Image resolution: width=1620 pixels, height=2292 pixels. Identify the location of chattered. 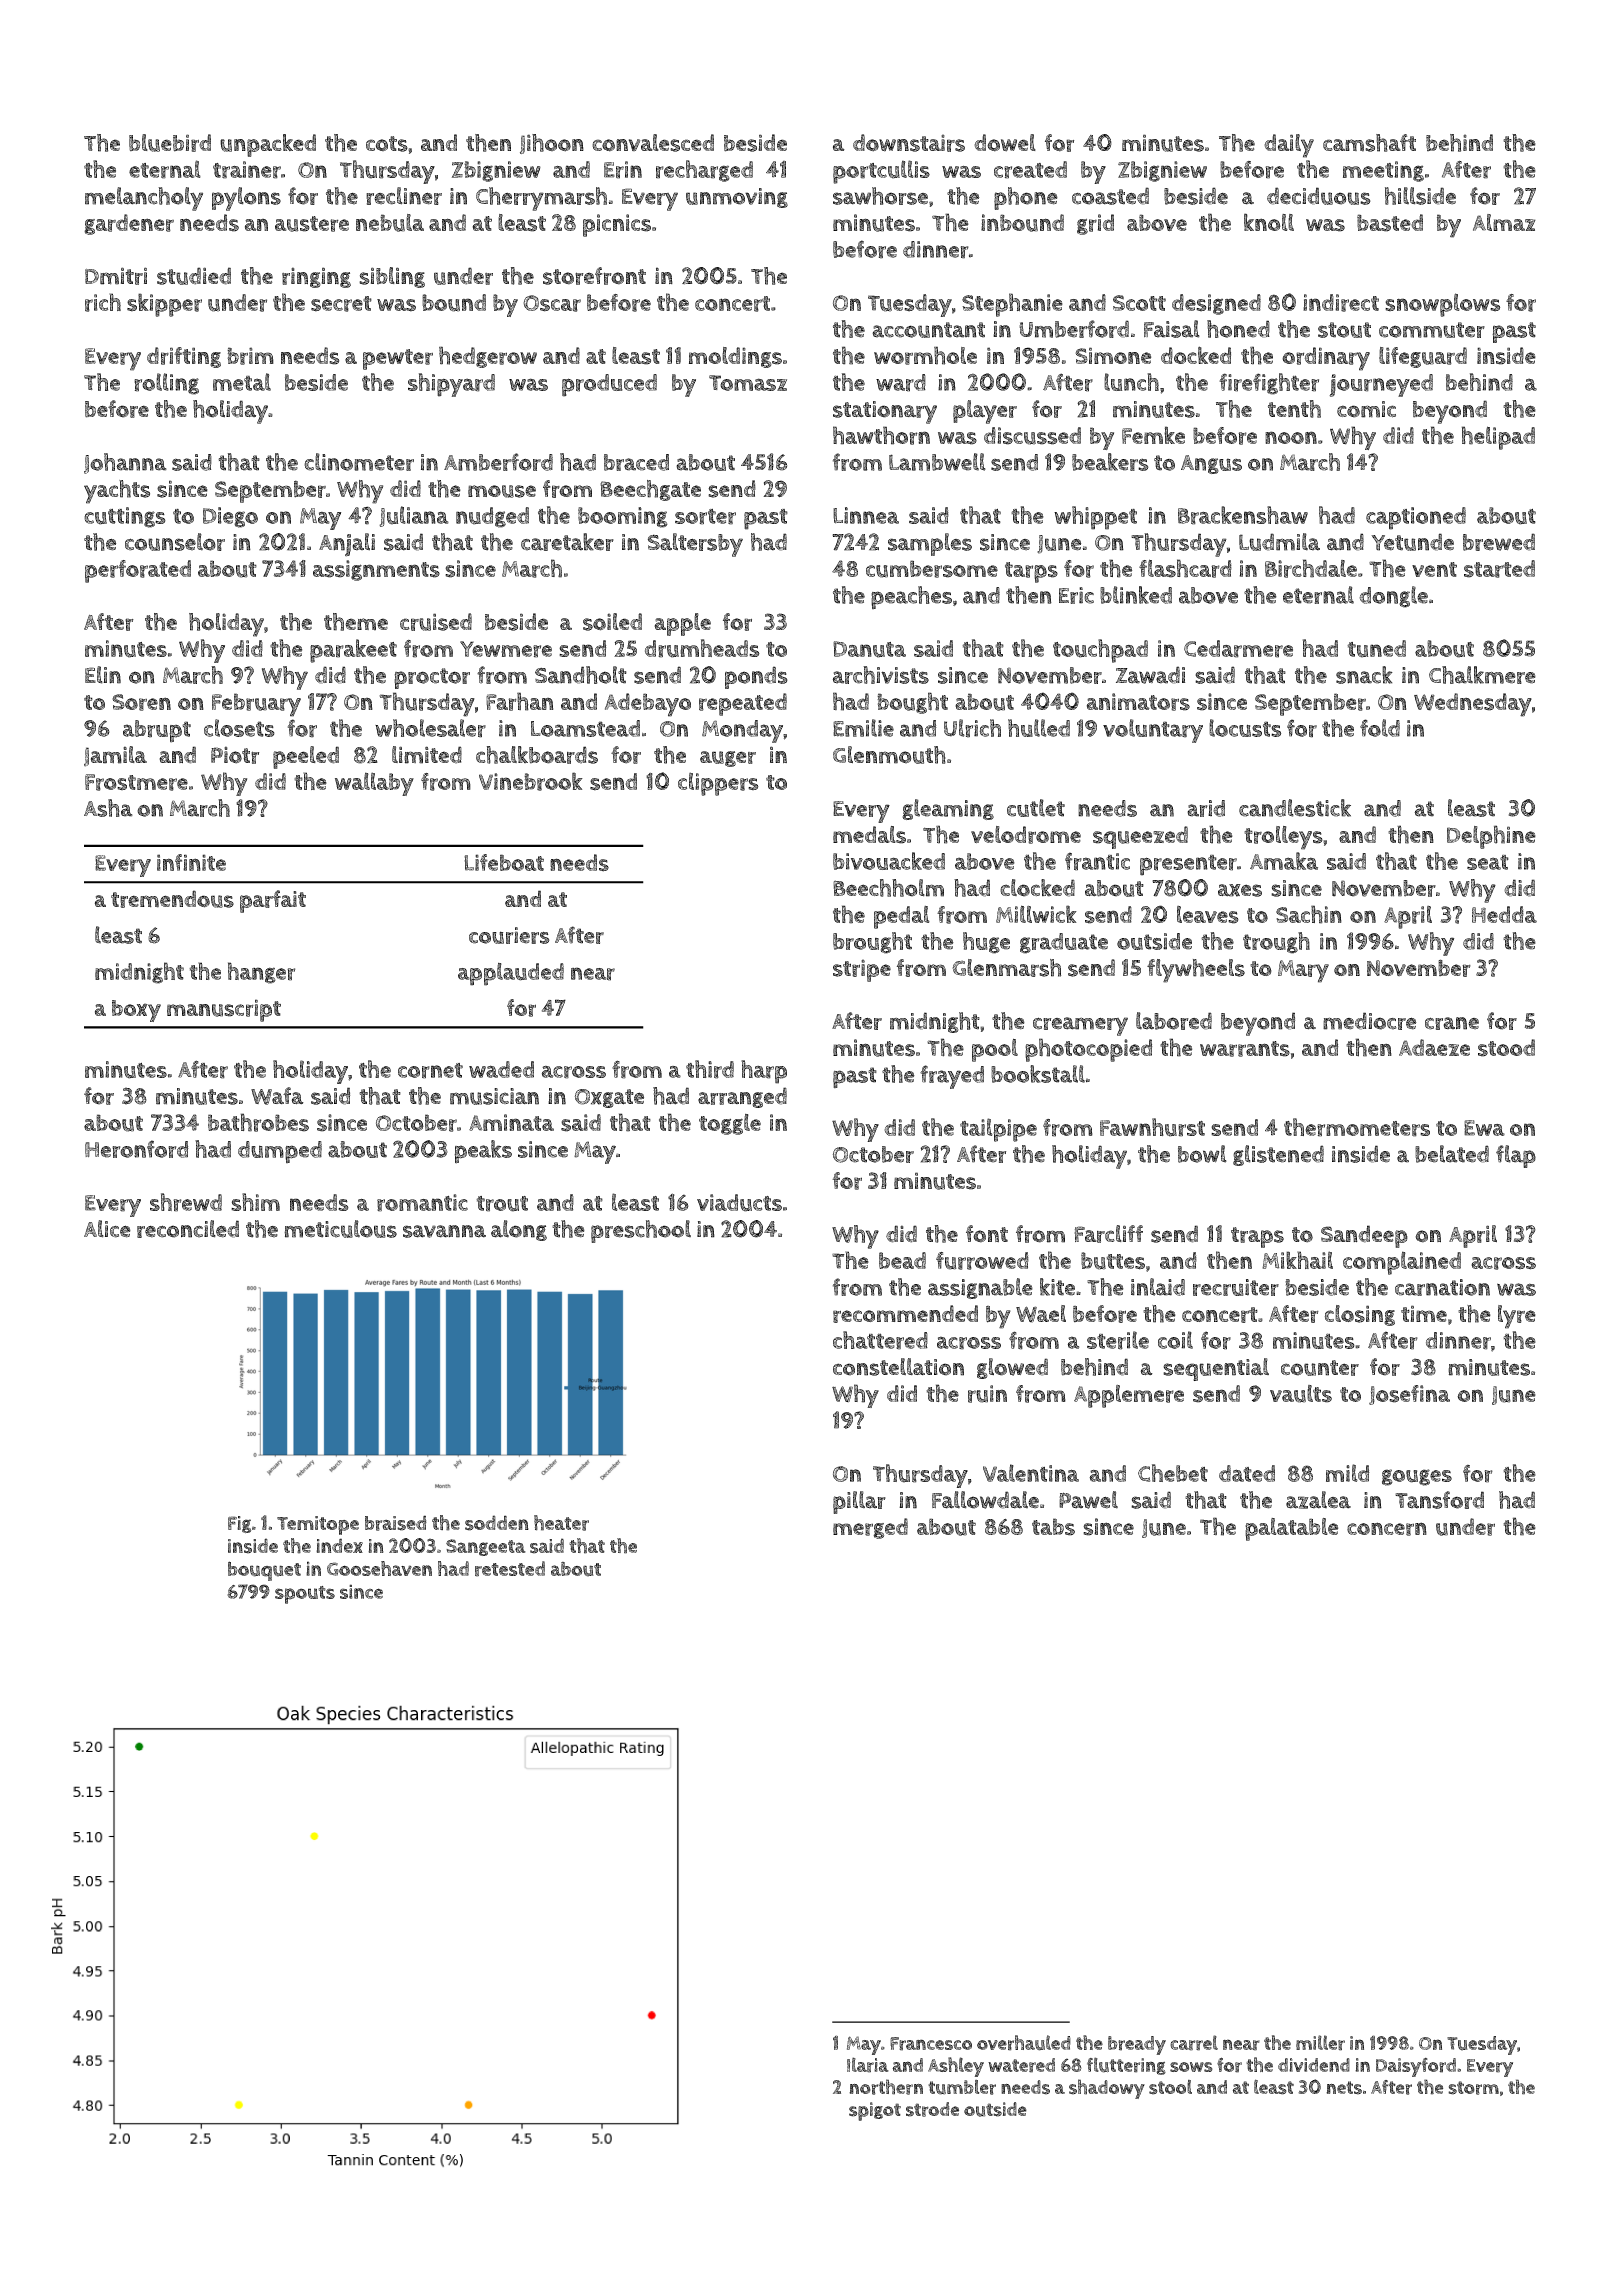
(880, 1340).
